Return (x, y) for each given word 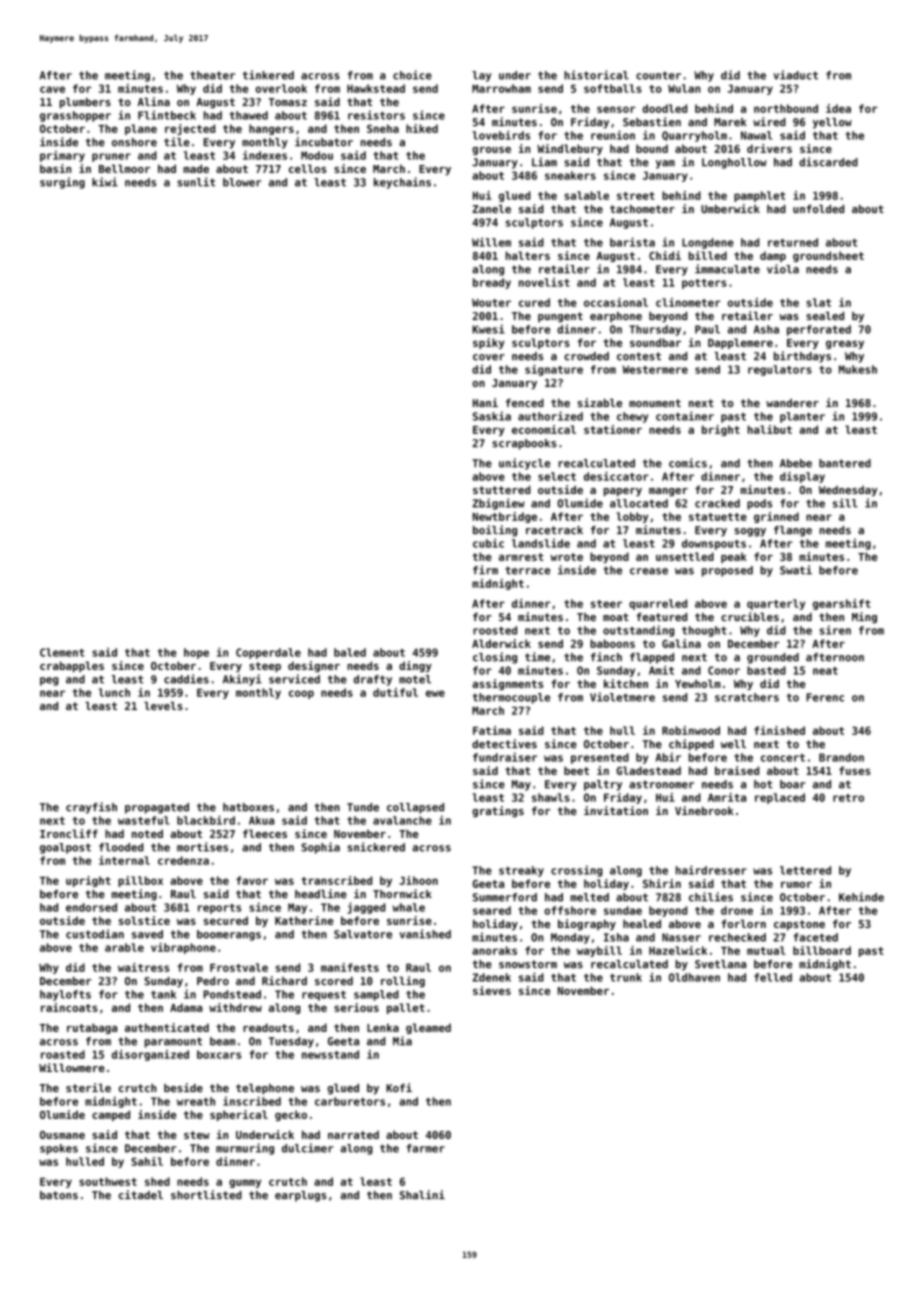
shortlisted (206, 1195)
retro (848, 798)
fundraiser (505, 757)
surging (62, 183)
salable (586, 195)
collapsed (415, 808)
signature (554, 370)
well (733, 744)
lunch (114, 692)
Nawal (756, 135)
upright (88, 881)
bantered (845, 463)
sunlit (196, 182)
